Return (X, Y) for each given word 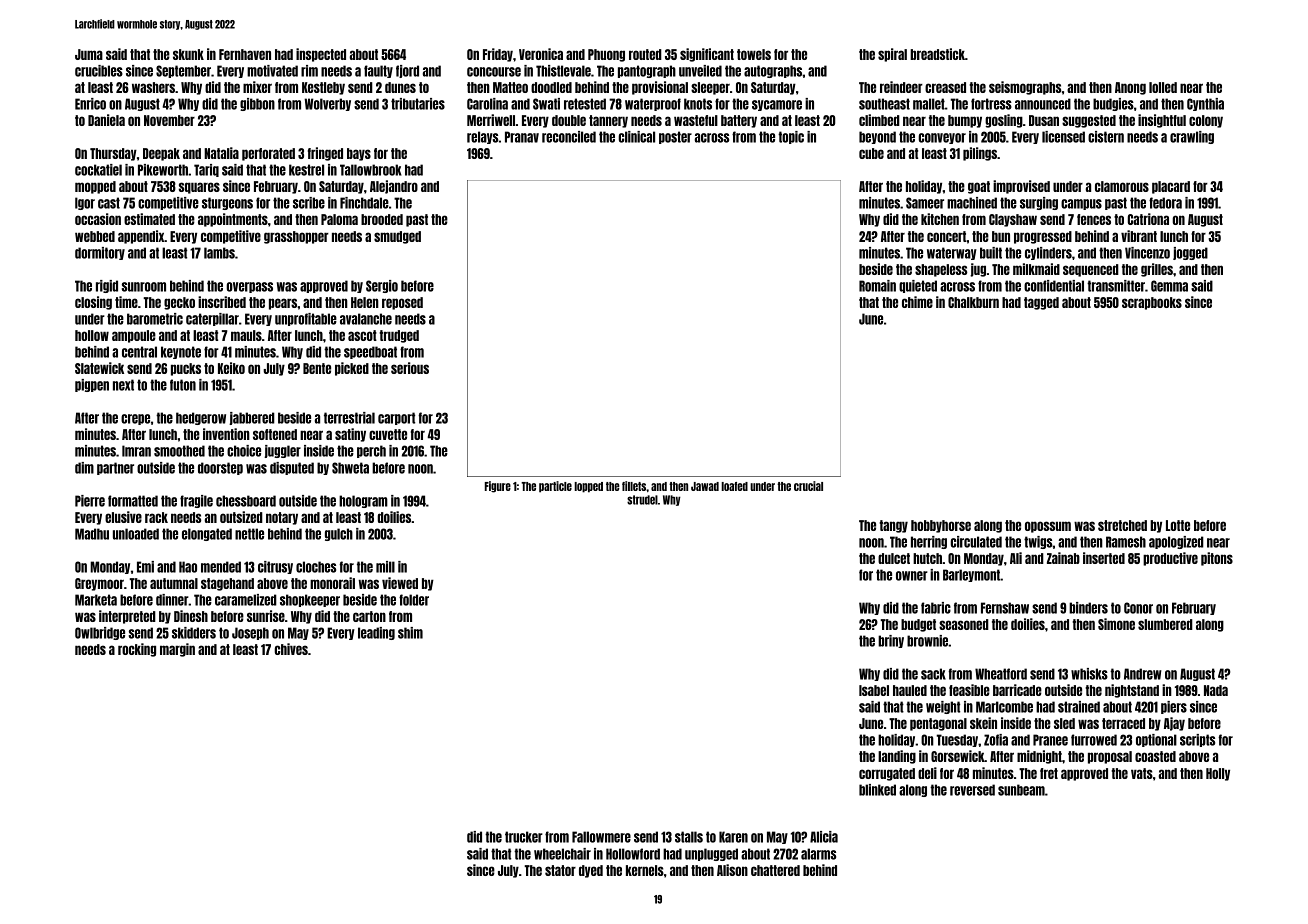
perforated (268, 154)
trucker (524, 837)
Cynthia (1205, 104)
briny (891, 641)
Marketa (96, 600)
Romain (877, 286)
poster (675, 137)
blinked (877, 790)
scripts (1197, 740)
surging (1039, 203)
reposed (402, 303)
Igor (85, 203)
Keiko (231, 368)
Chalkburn (973, 302)
